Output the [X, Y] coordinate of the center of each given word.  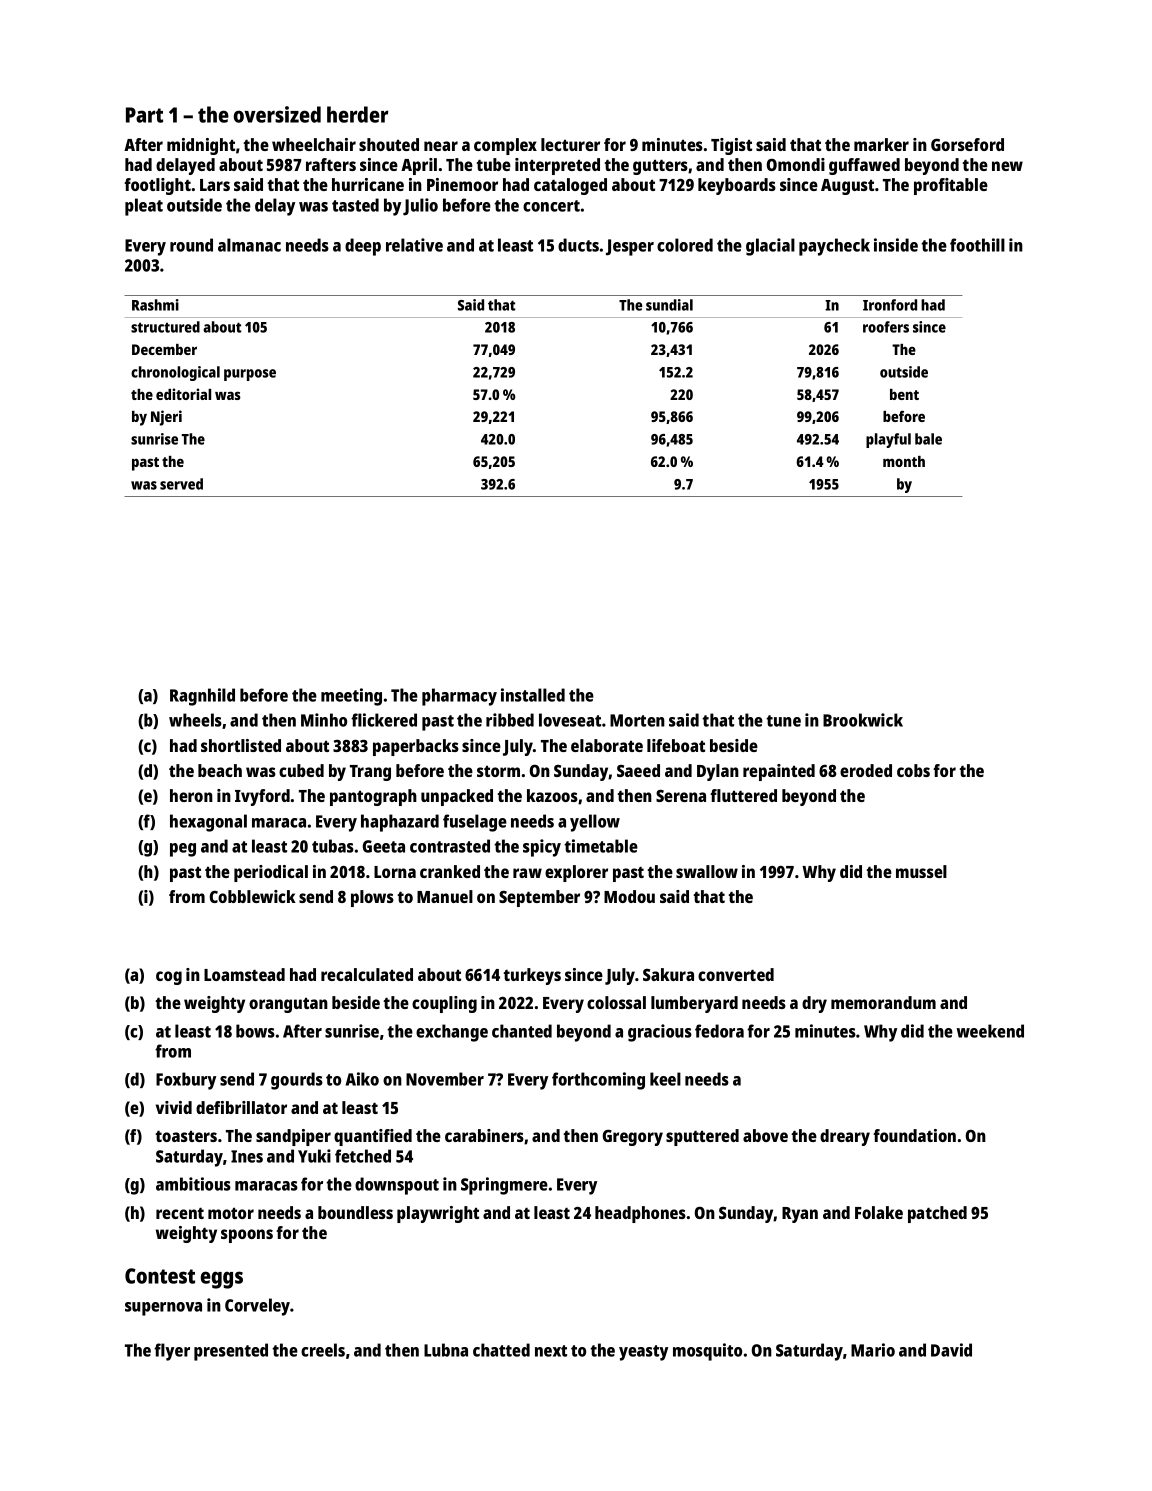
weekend [990, 1031]
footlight [157, 186]
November [445, 1079]
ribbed [510, 720]
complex [505, 146]
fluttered [743, 795]
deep [363, 247]
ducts [578, 245]
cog [169, 978]
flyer [172, 1352]
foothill [977, 245]
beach [220, 770]
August [847, 187]
